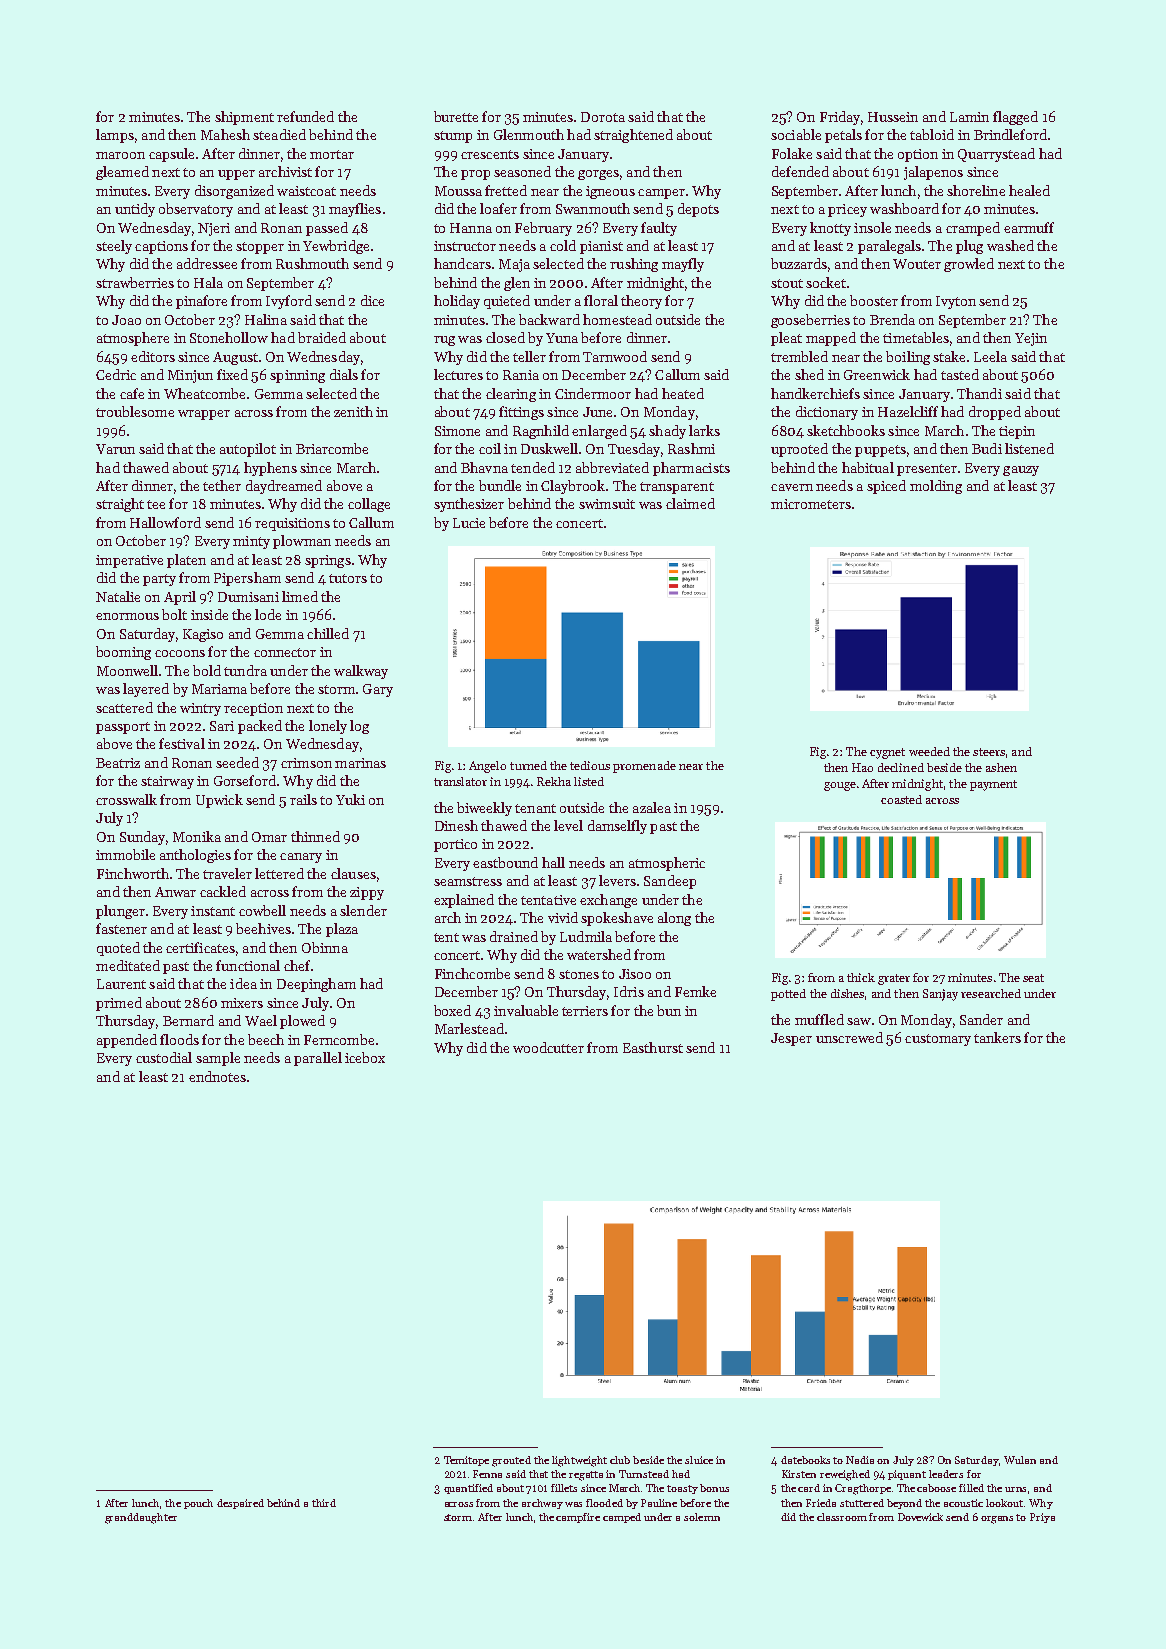 The width and height of the screenshot is (1166, 1649). I want to click on theory, so click(641, 302).
